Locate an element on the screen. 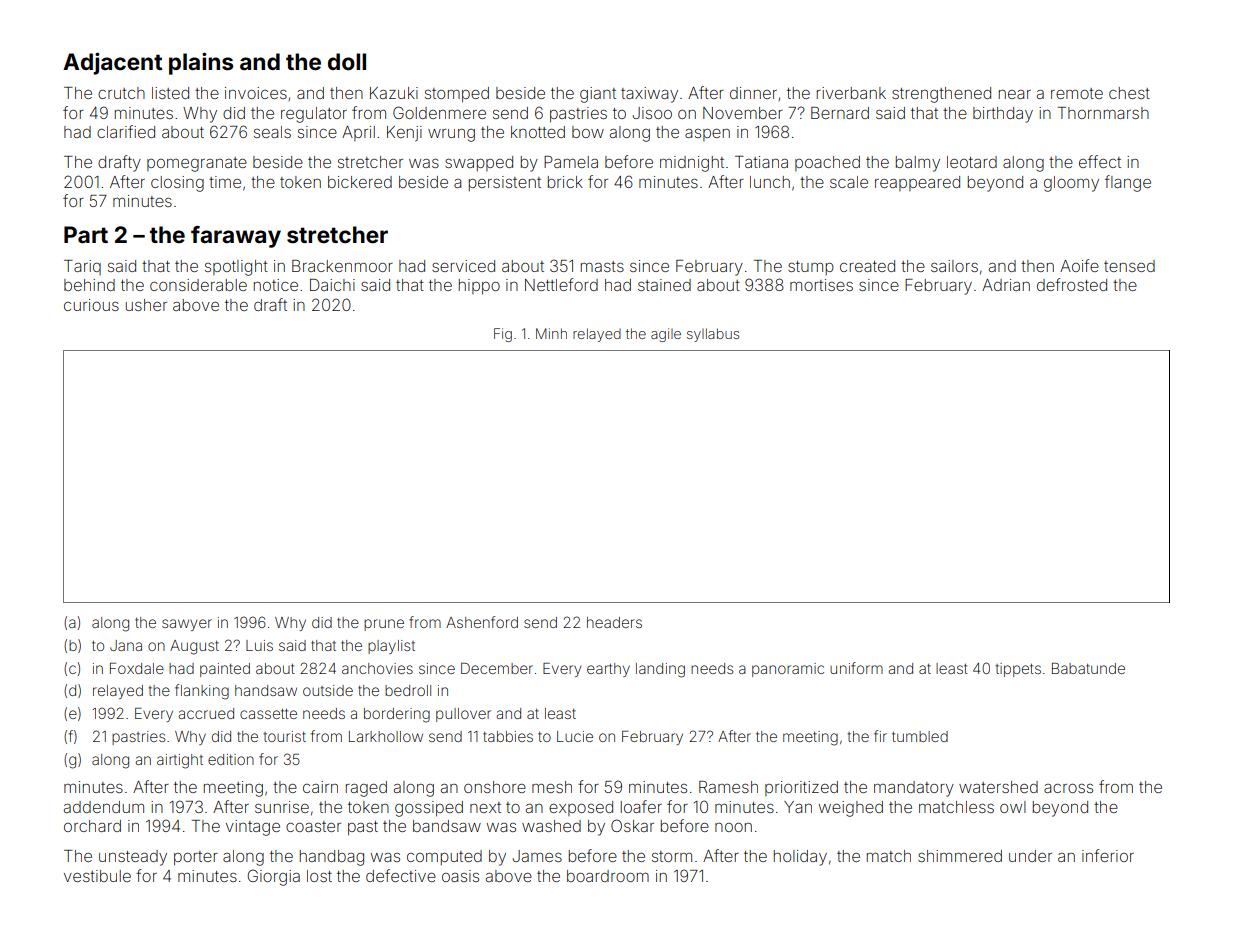 Image resolution: width=1233 pixels, height=952 pixels. agile is located at coordinates (666, 335).
